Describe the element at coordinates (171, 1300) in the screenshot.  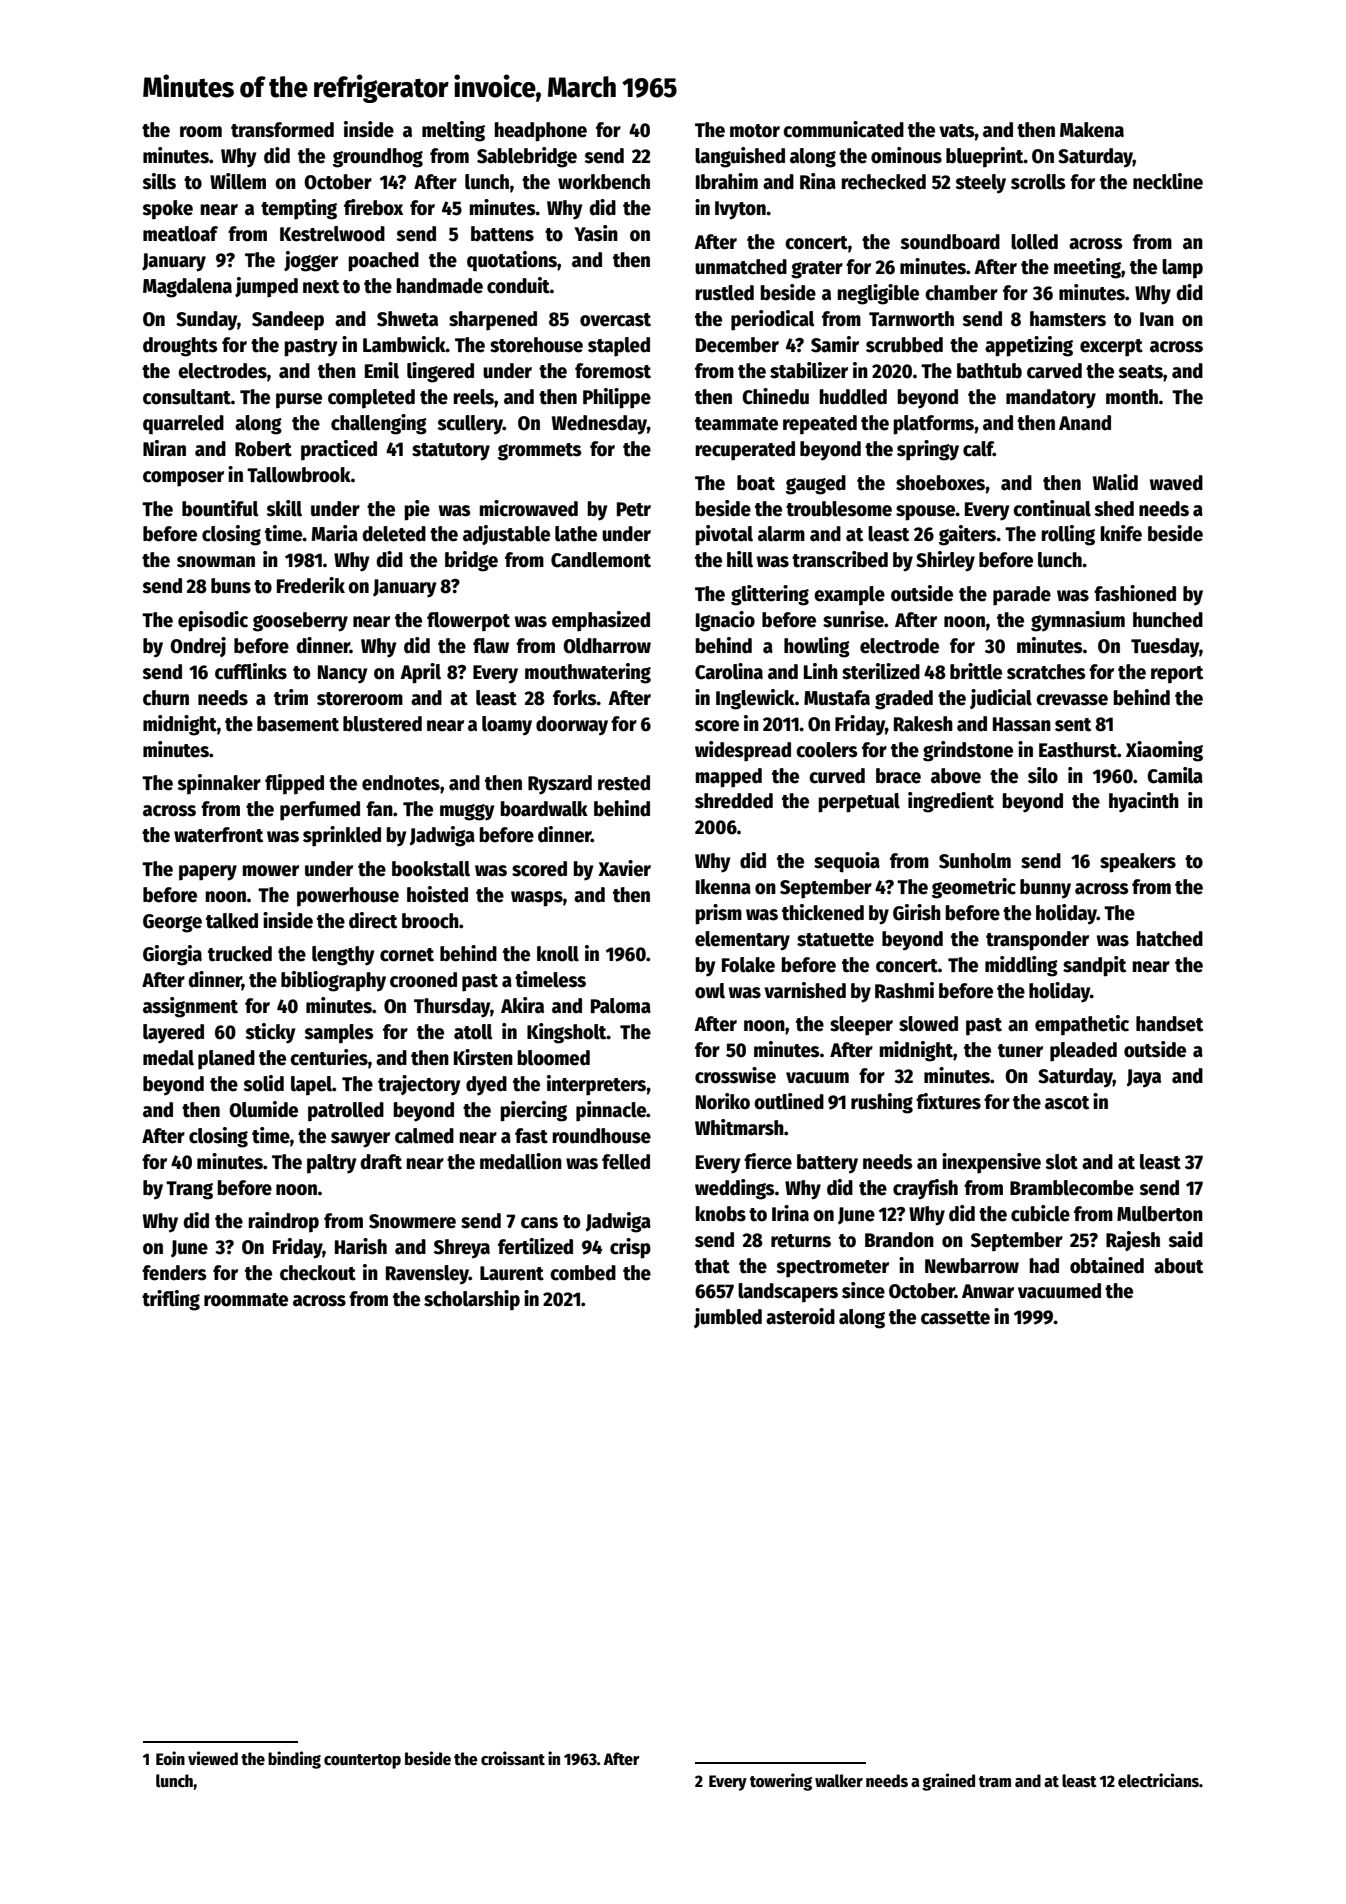
I see `trifling` at that location.
